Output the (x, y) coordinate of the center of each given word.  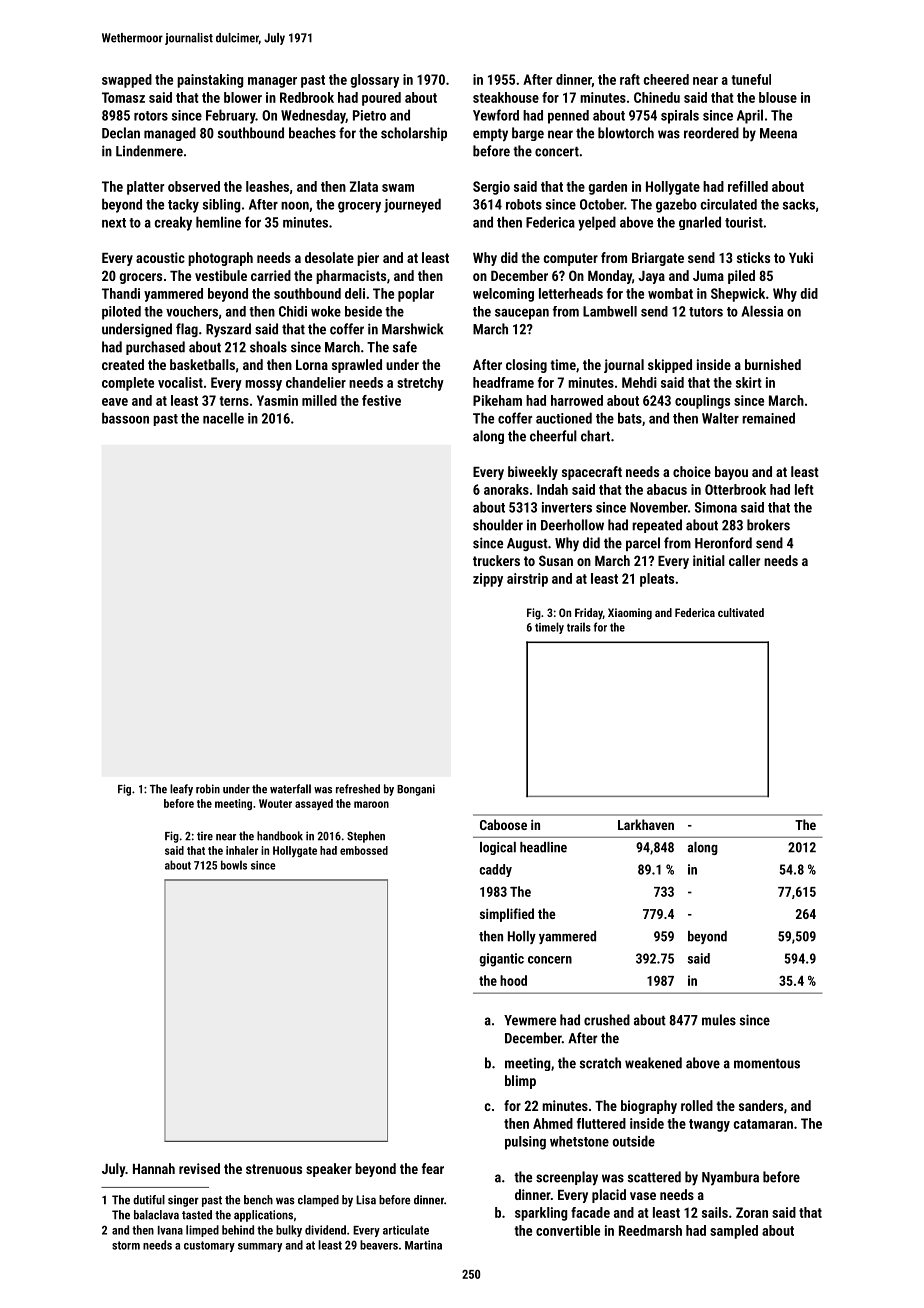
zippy (488, 580)
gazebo (676, 205)
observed (194, 186)
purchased (155, 348)
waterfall (290, 789)
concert (557, 152)
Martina (423, 1245)
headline (543, 847)
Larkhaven (646, 824)
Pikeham (497, 400)
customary (209, 1246)
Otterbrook (735, 489)
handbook (280, 836)
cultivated (741, 612)
